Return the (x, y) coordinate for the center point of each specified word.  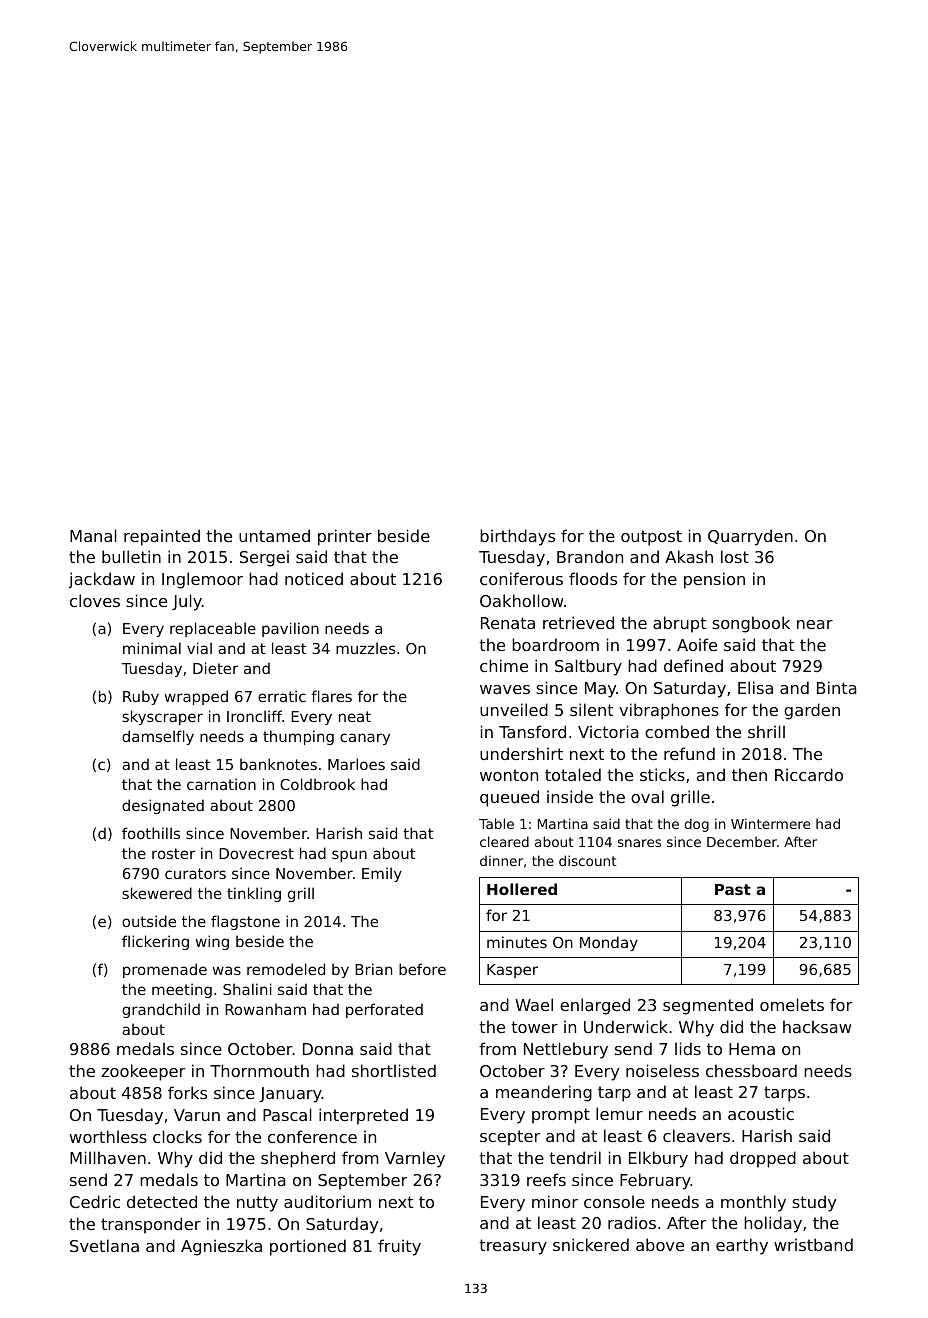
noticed (314, 578)
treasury (513, 1247)
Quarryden (750, 537)
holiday (773, 1224)
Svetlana (104, 1245)
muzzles (366, 648)
